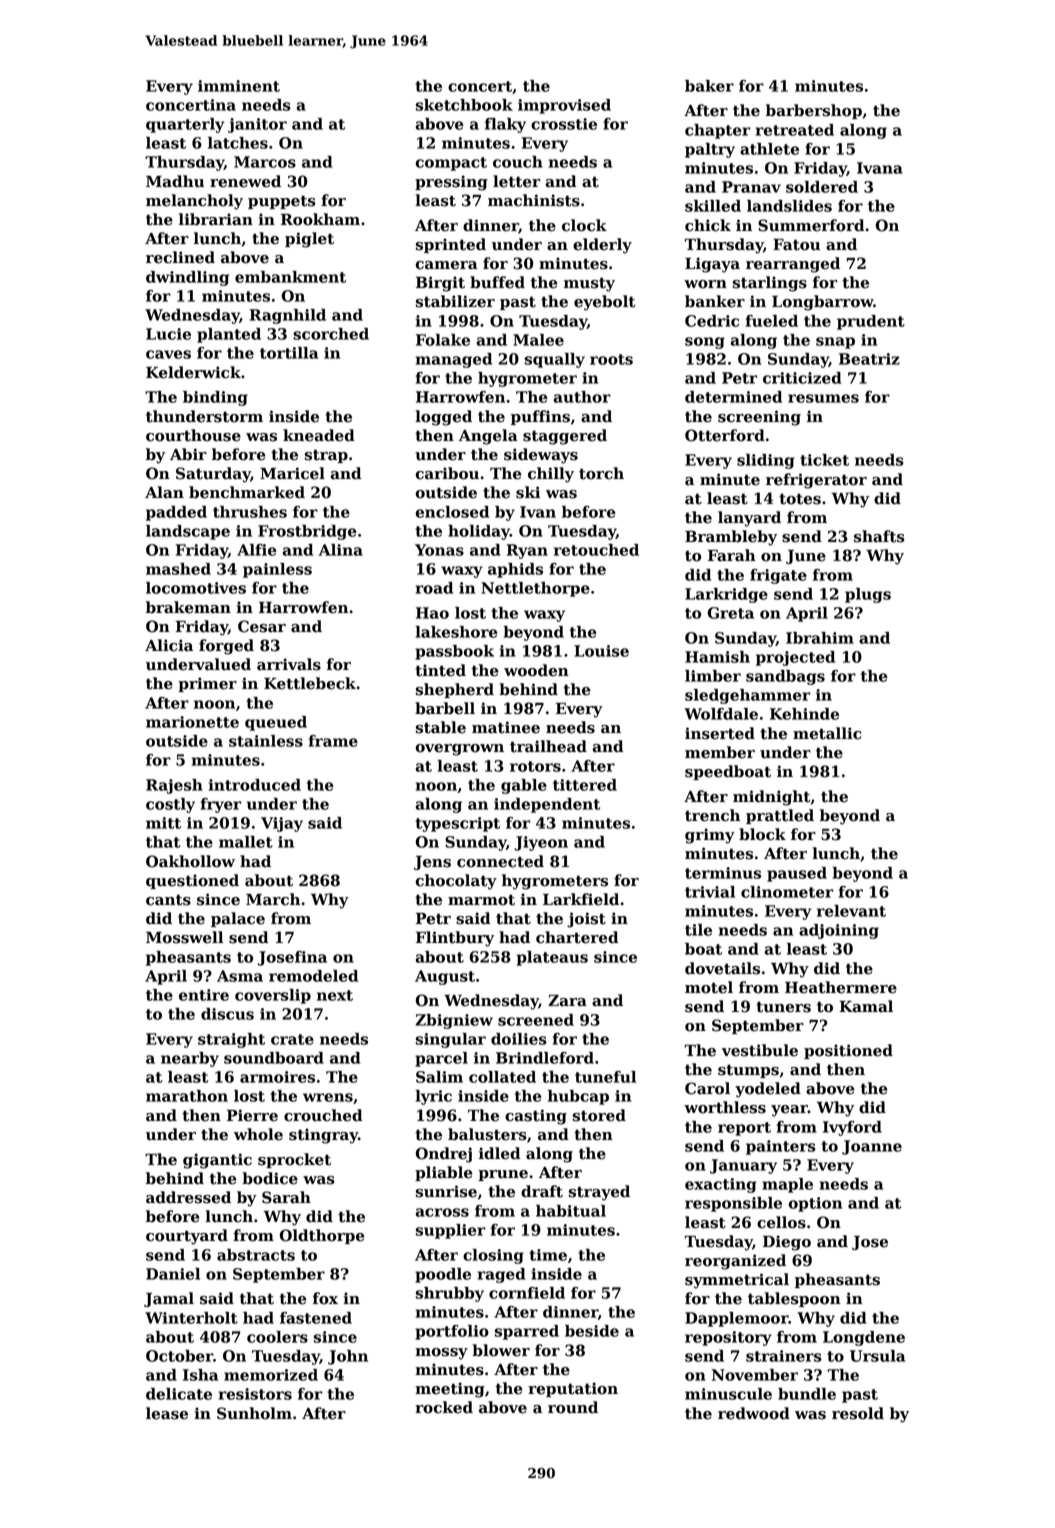  I want to click on Vijay, so click(282, 824).
